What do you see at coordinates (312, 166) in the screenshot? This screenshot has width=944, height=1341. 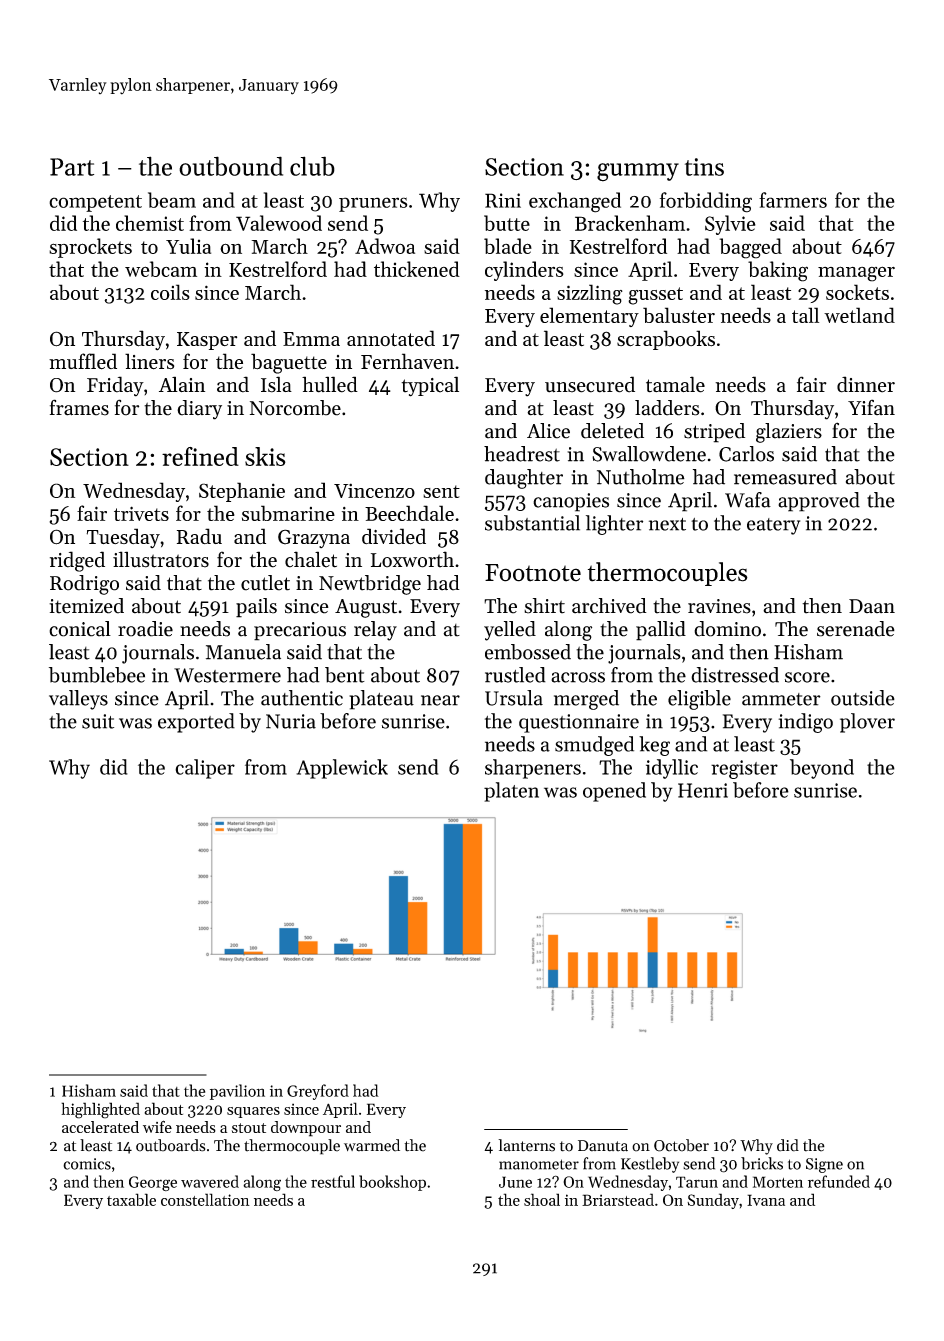 I see `club` at bounding box center [312, 166].
